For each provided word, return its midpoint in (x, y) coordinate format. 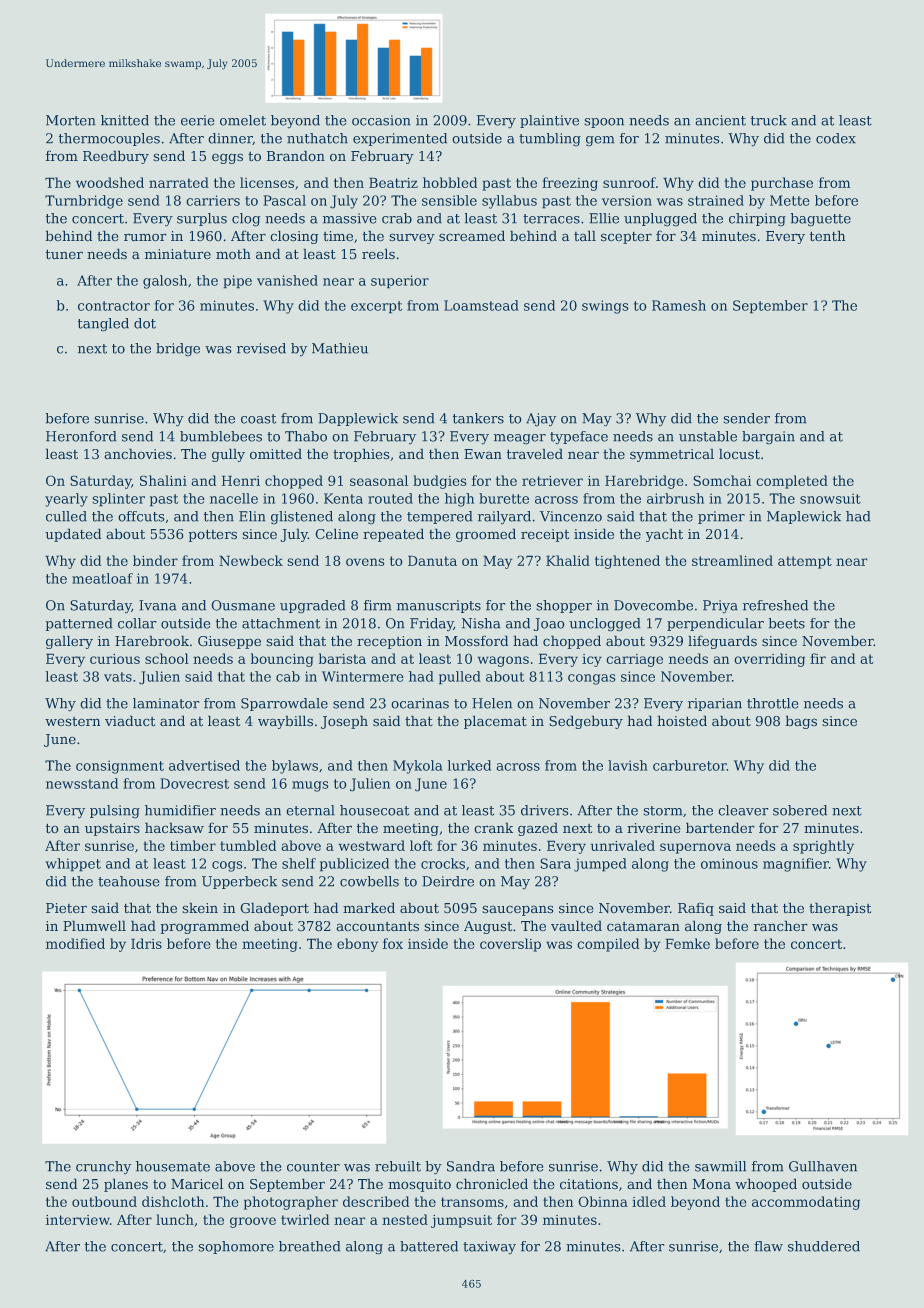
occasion (381, 120)
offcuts (141, 516)
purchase (782, 184)
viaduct (130, 721)
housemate (173, 1166)
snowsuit (830, 498)
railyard (504, 518)
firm (378, 605)
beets (787, 623)
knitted (125, 120)
